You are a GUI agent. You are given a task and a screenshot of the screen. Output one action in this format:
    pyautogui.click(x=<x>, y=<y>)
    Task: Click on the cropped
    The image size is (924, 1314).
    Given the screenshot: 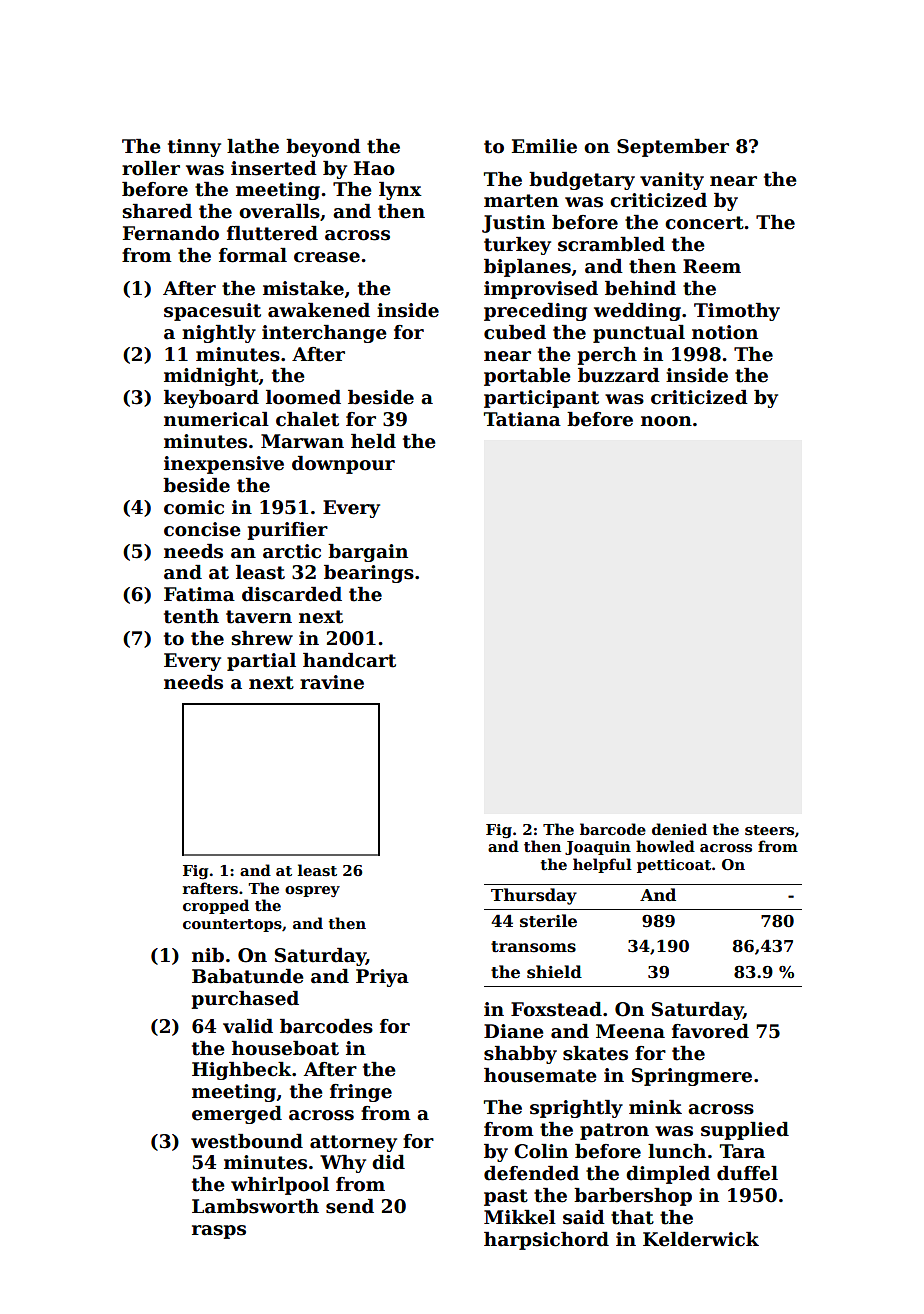 What is the action you would take?
    pyautogui.click(x=216, y=906)
